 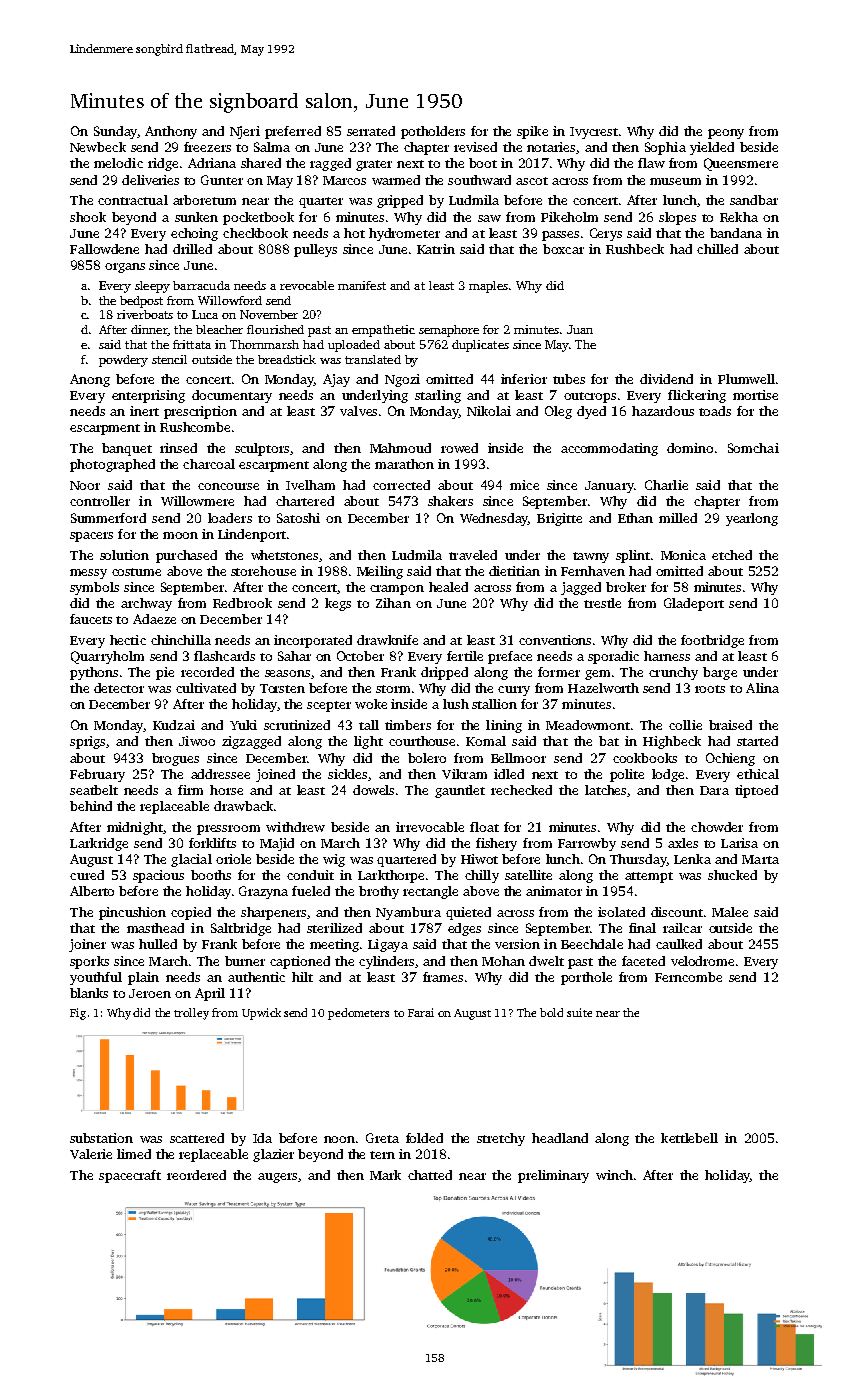 What do you see at coordinates (746, 379) in the screenshot?
I see `Plumwell` at bounding box center [746, 379].
